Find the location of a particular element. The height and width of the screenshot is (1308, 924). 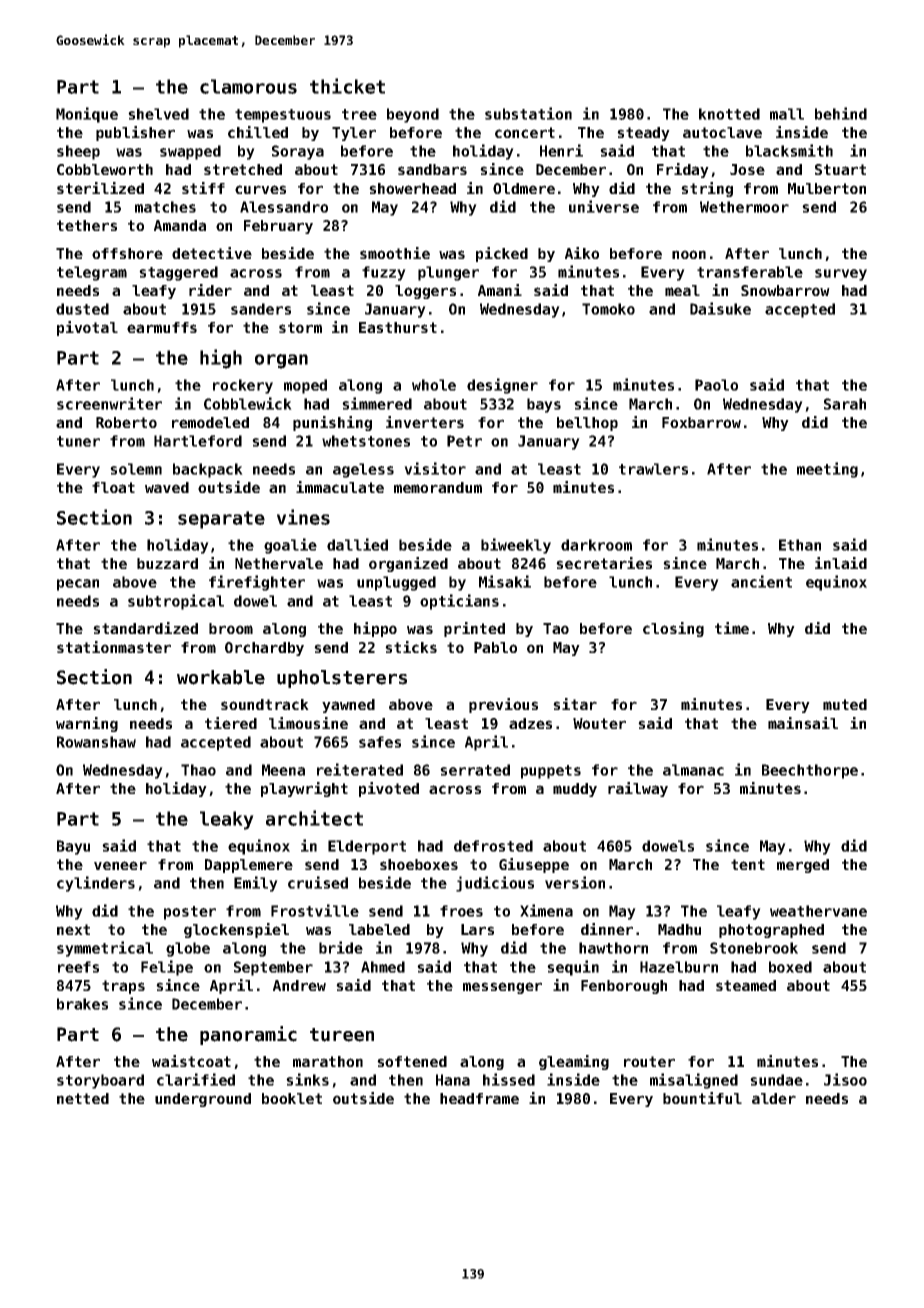

high is located at coordinates (221, 359).
